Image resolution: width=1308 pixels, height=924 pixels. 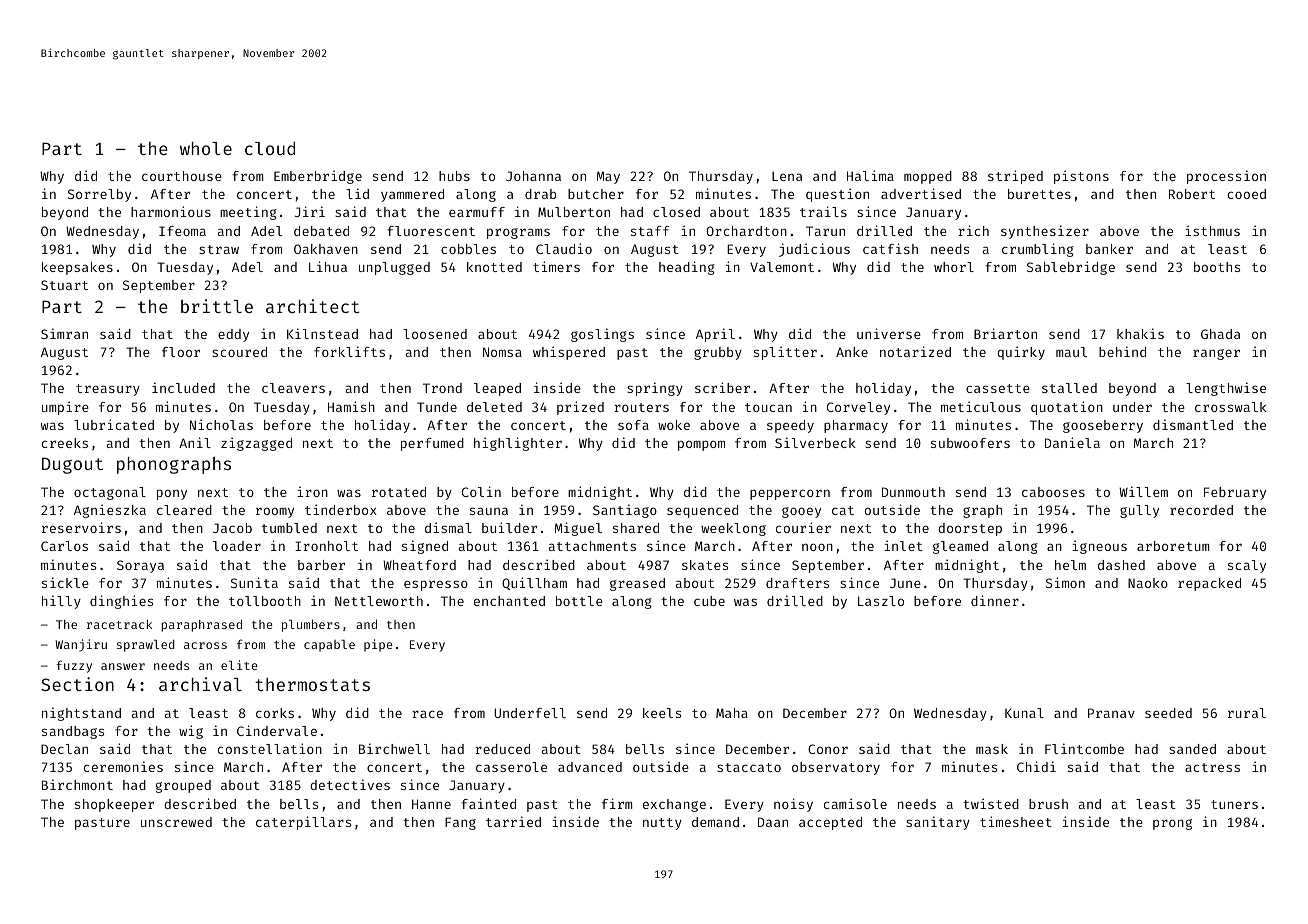 What do you see at coordinates (312, 684) in the screenshot?
I see `thermostats` at bounding box center [312, 684].
